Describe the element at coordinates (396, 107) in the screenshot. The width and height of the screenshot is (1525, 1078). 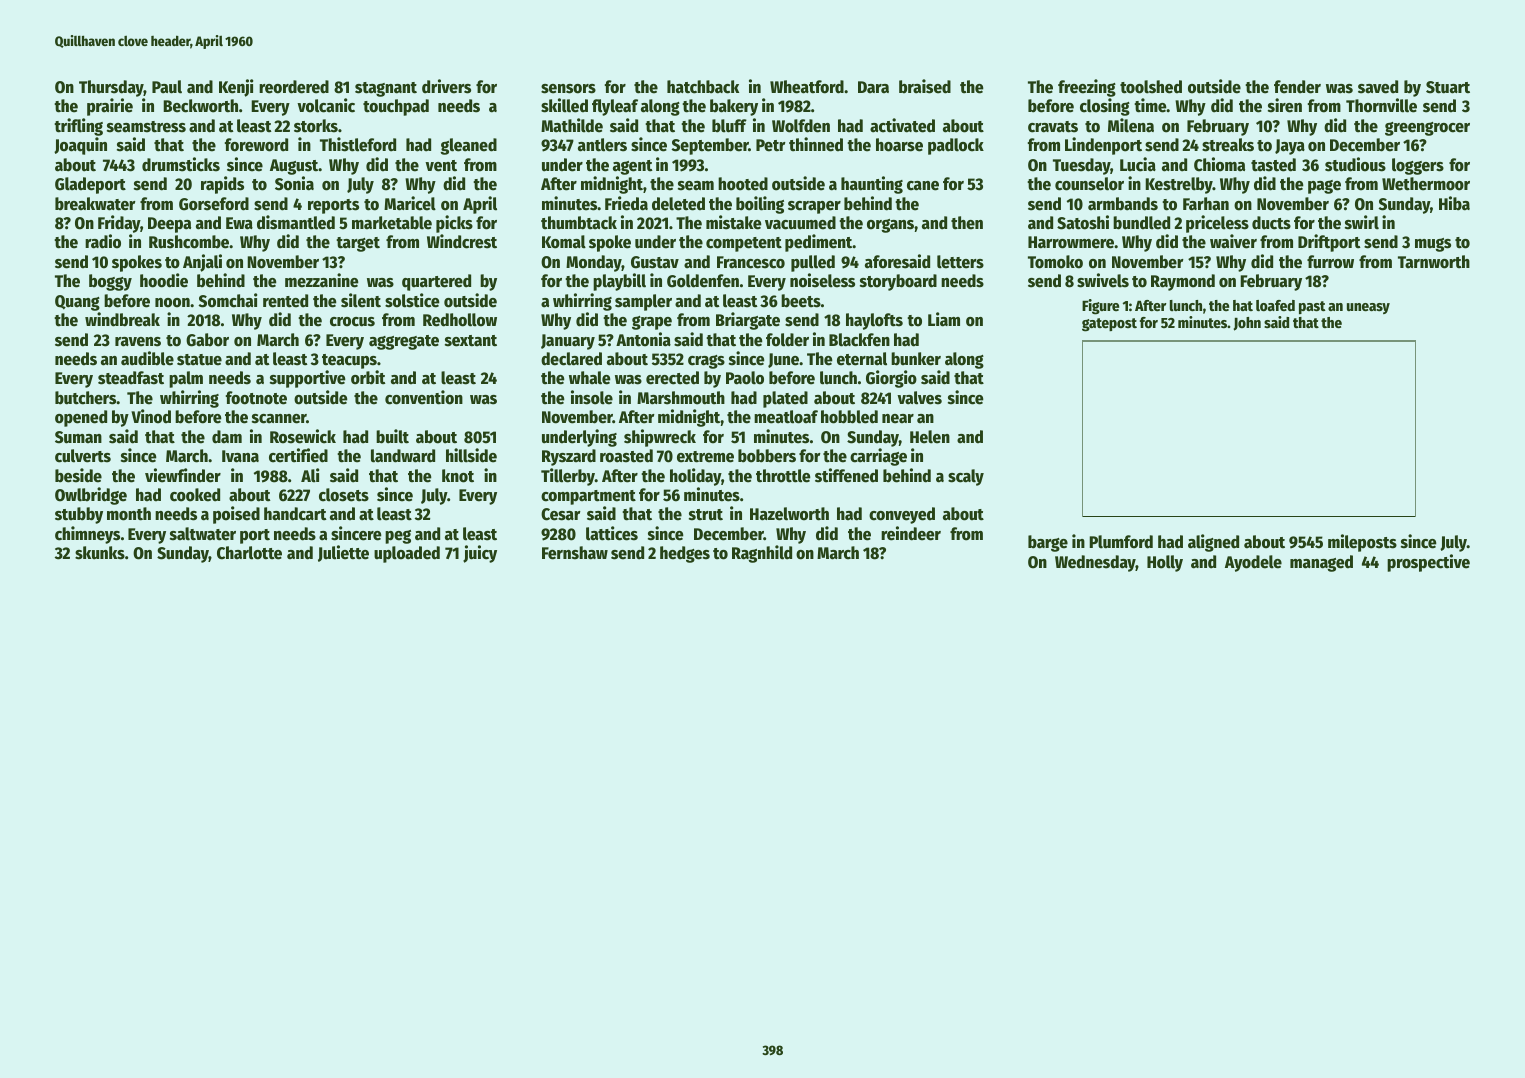
I see `touchpad` at that location.
